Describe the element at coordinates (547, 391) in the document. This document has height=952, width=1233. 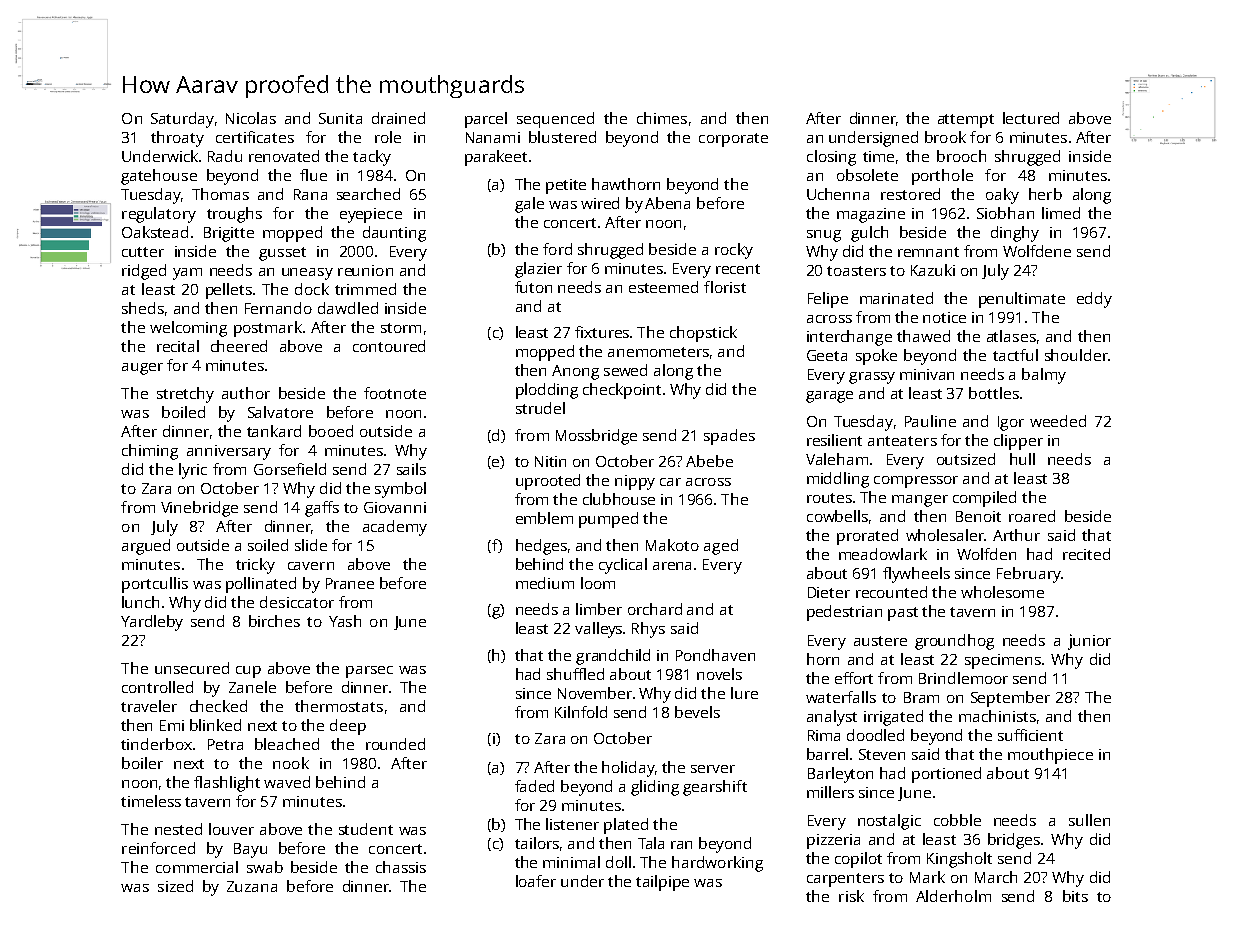
I see `plodding` at that location.
